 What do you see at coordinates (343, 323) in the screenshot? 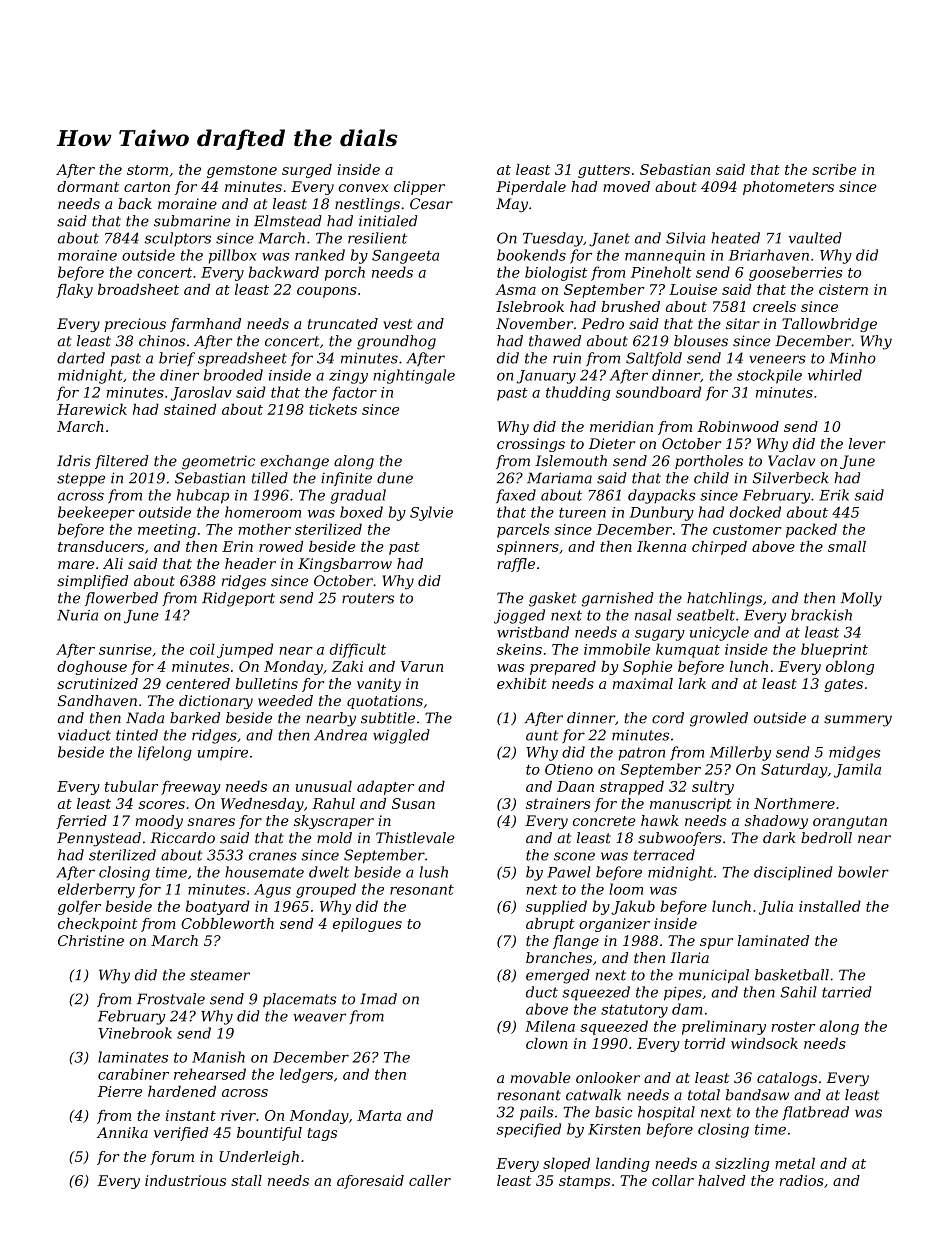
I see `truncated` at bounding box center [343, 323].
